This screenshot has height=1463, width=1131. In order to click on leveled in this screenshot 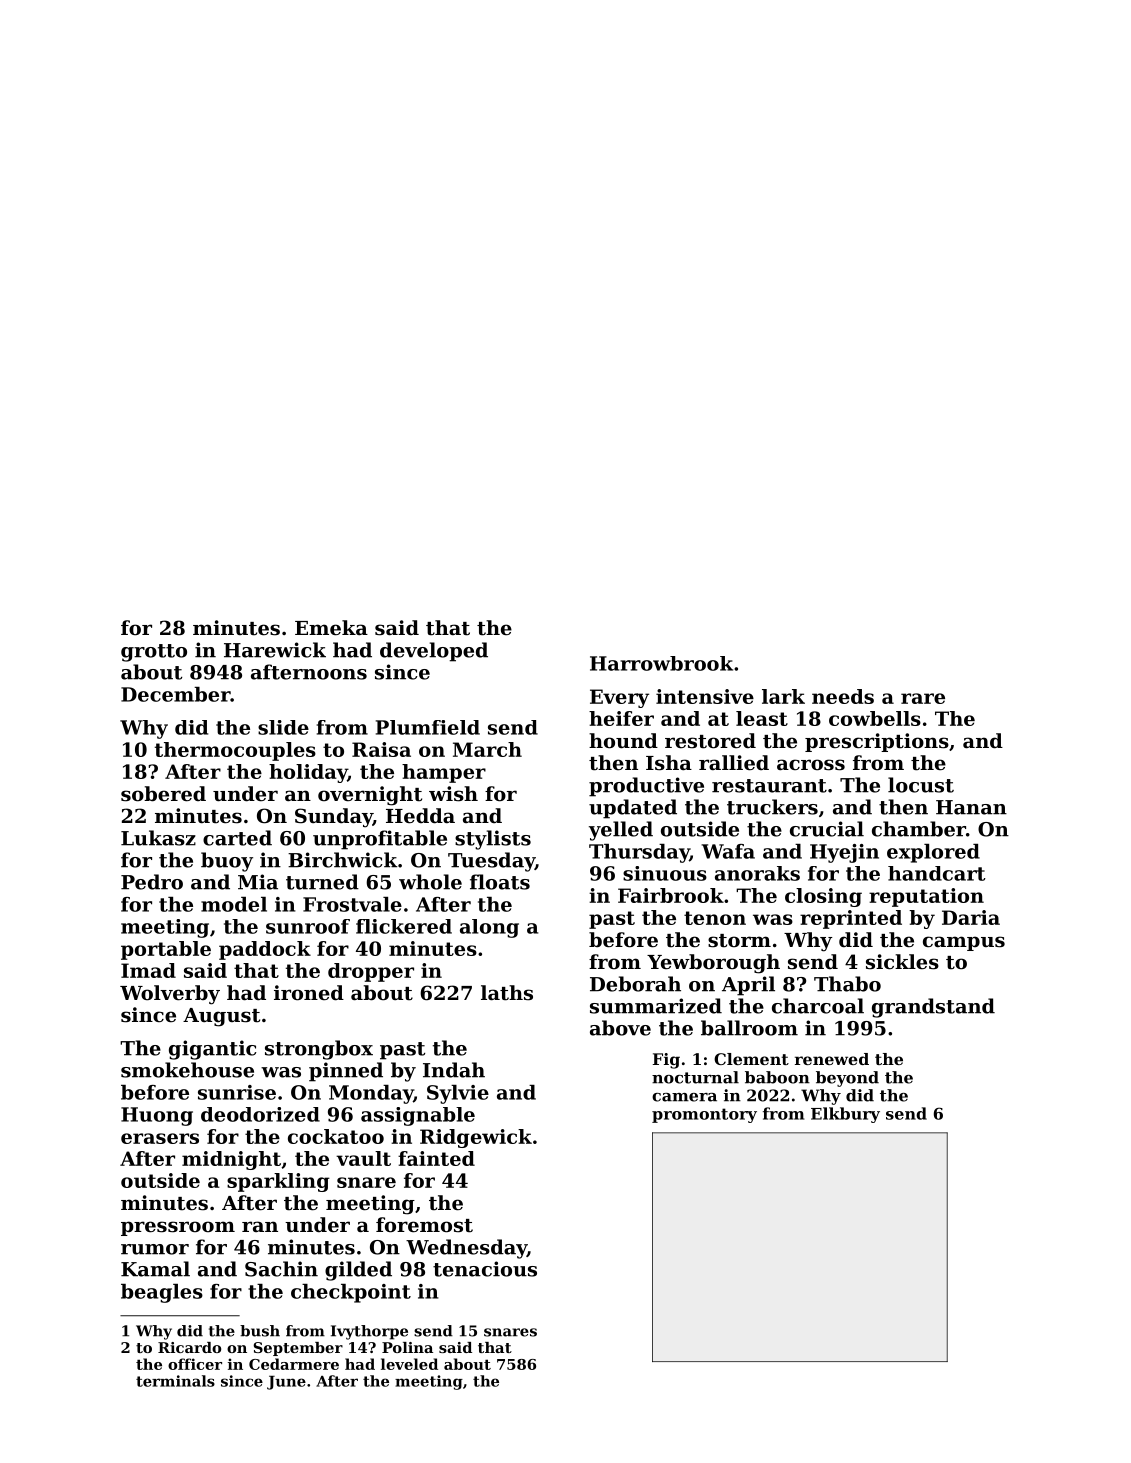, I will do `click(409, 1364)`.
